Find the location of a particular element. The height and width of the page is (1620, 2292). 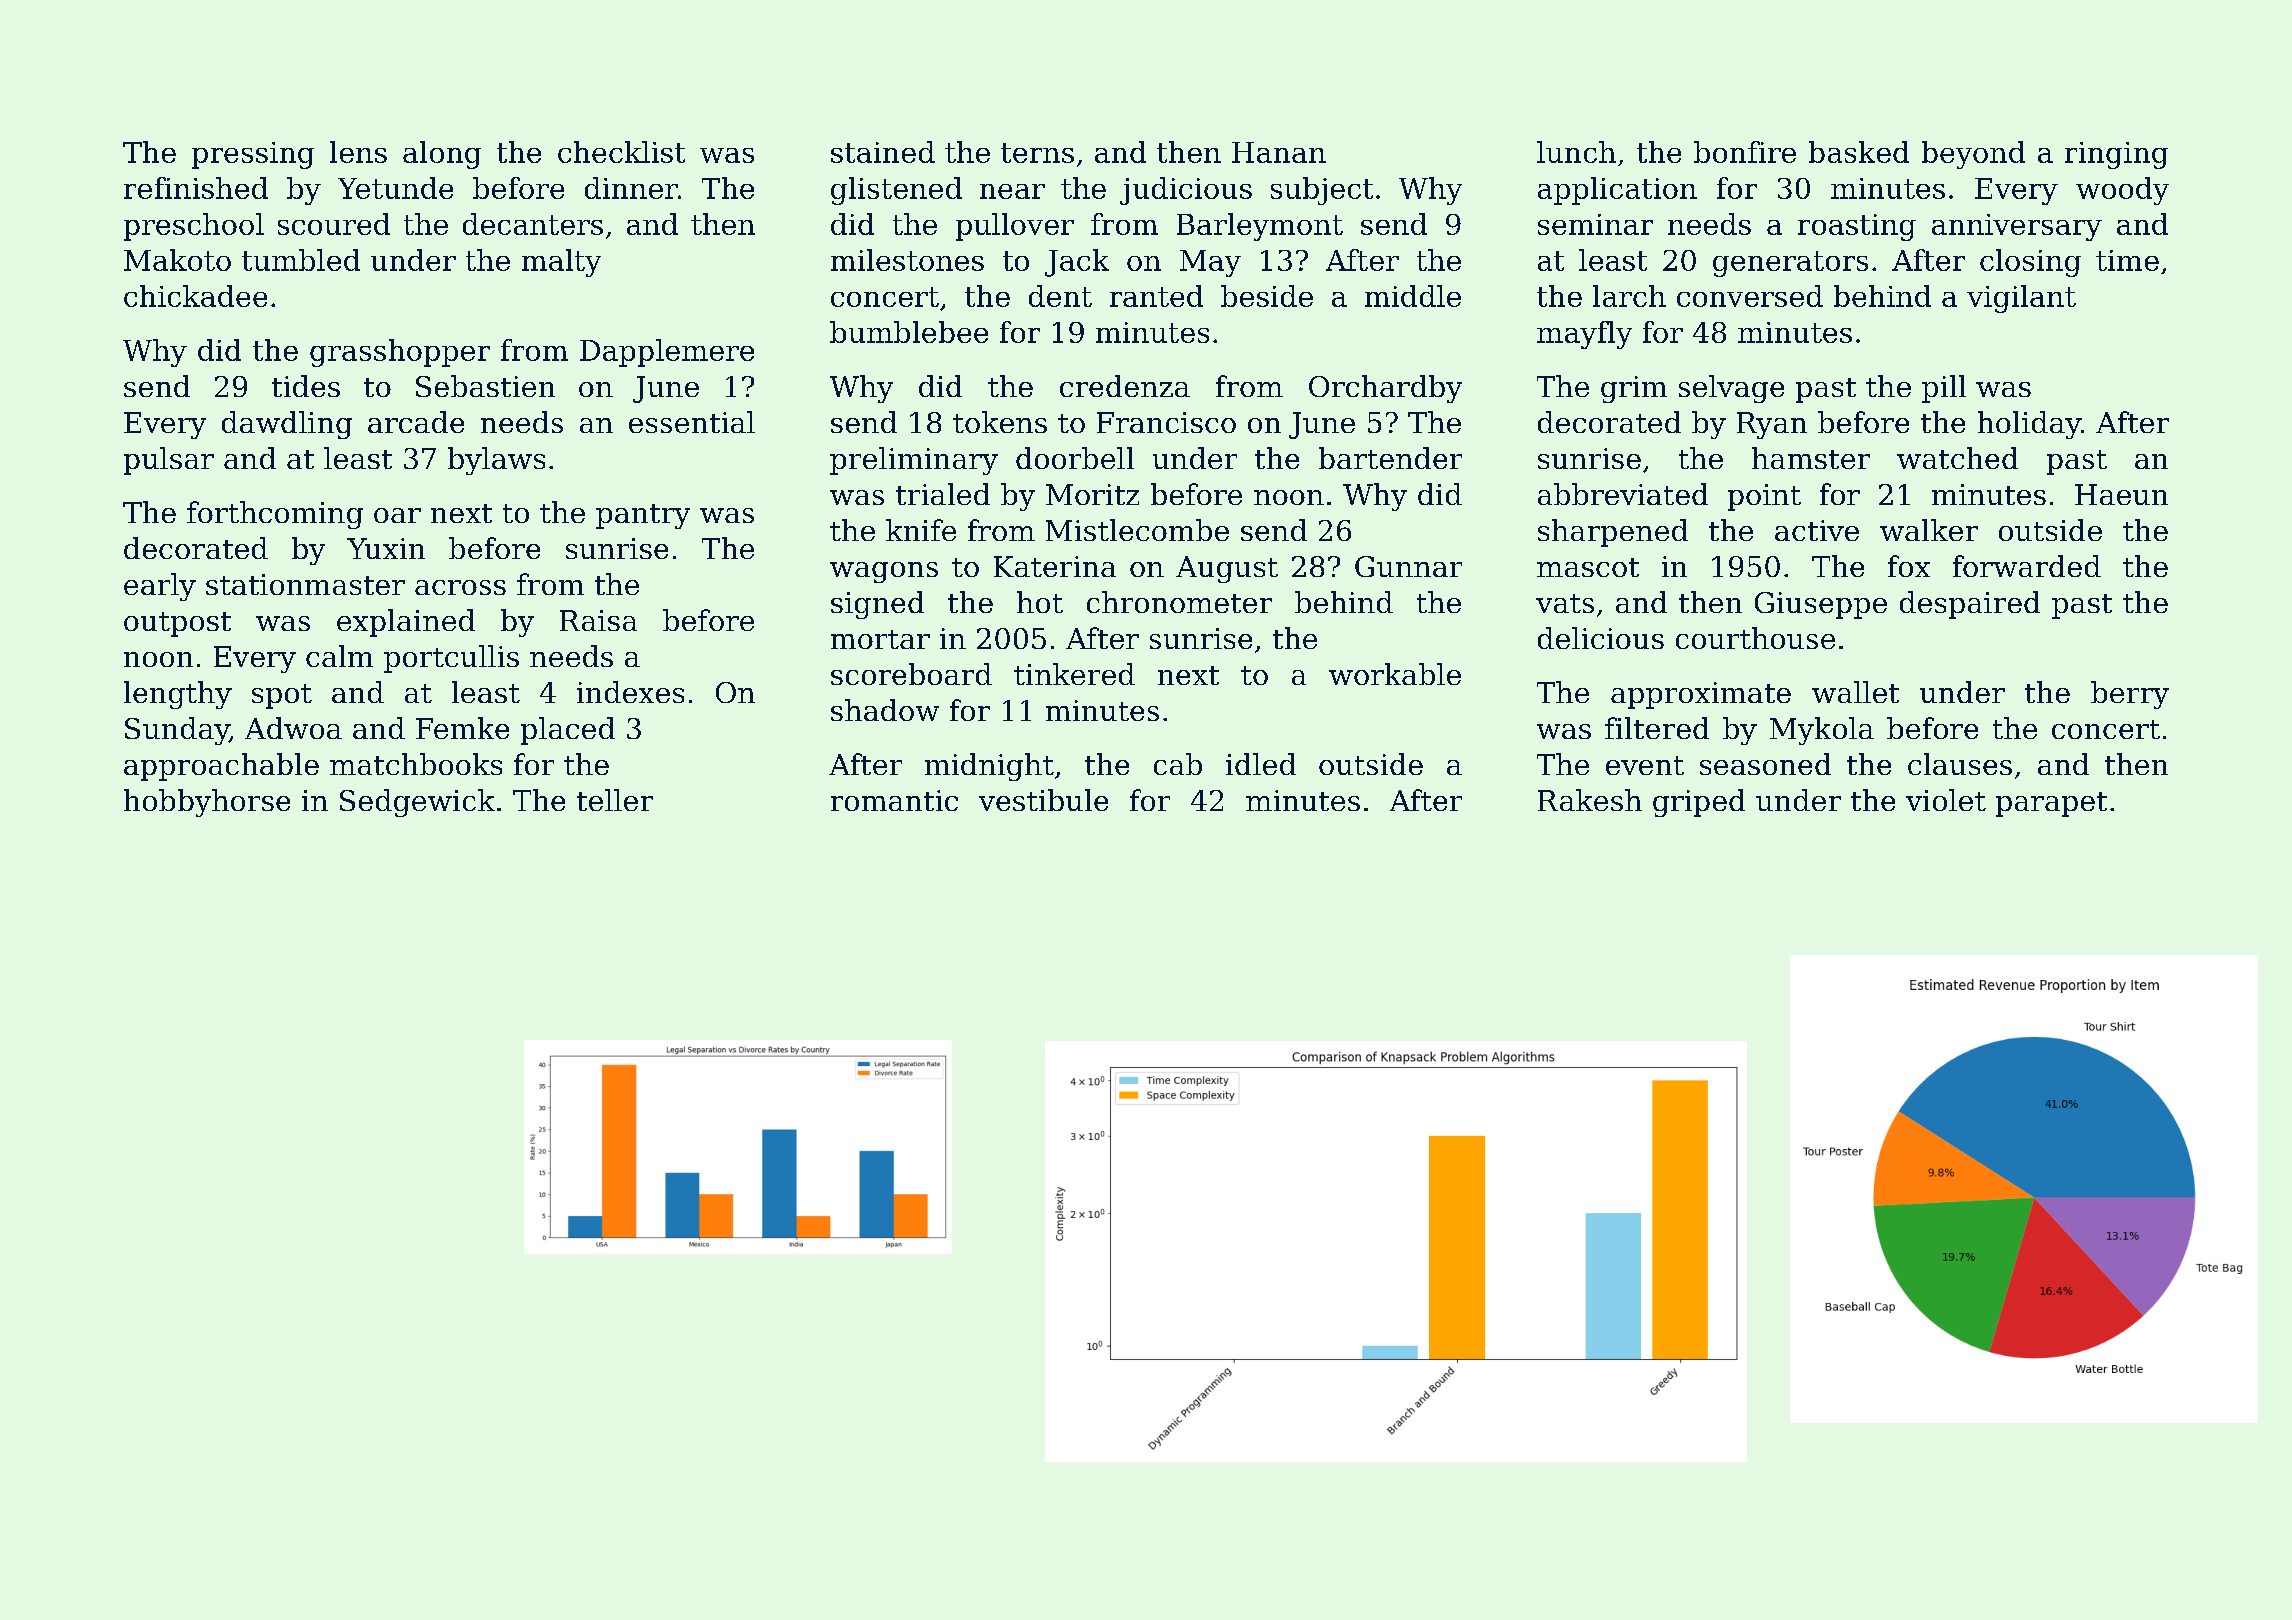

Hanan is located at coordinates (1279, 152).
